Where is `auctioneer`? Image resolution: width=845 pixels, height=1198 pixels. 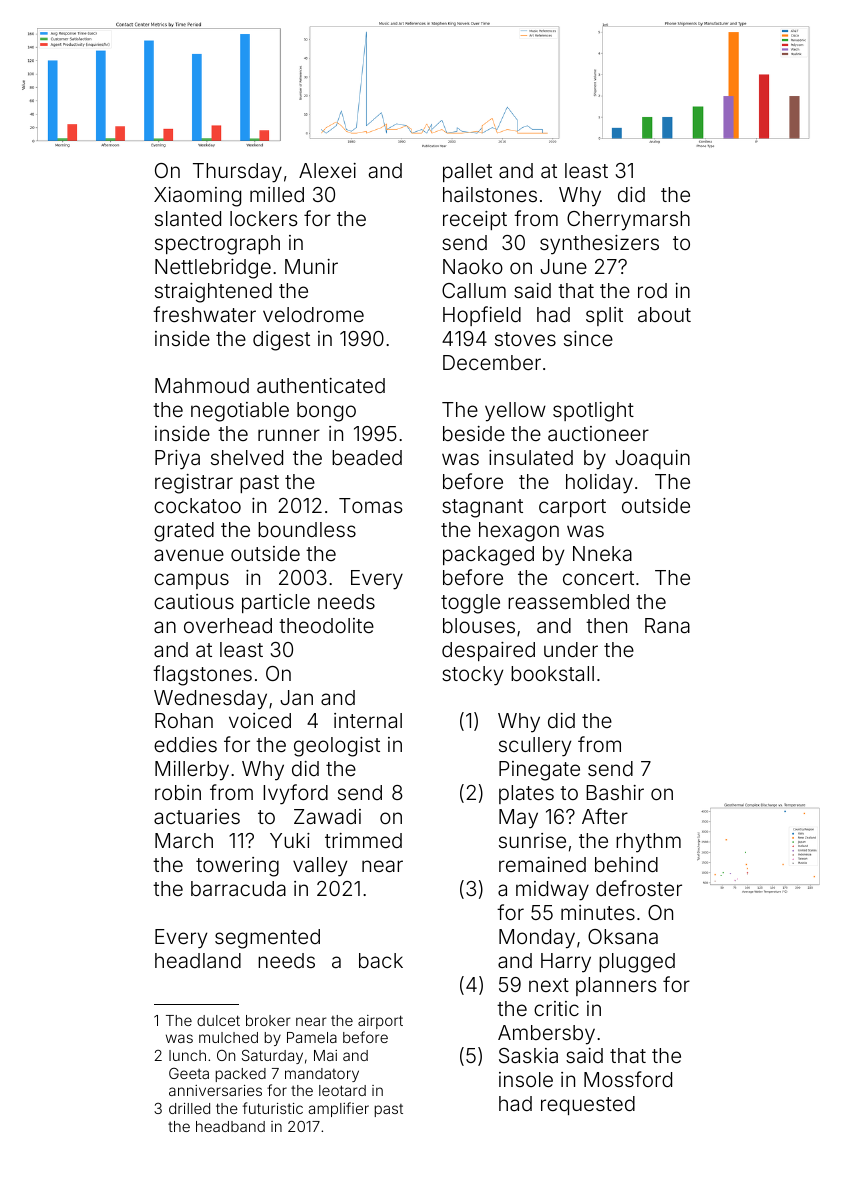 auctioneer is located at coordinates (598, 433).
